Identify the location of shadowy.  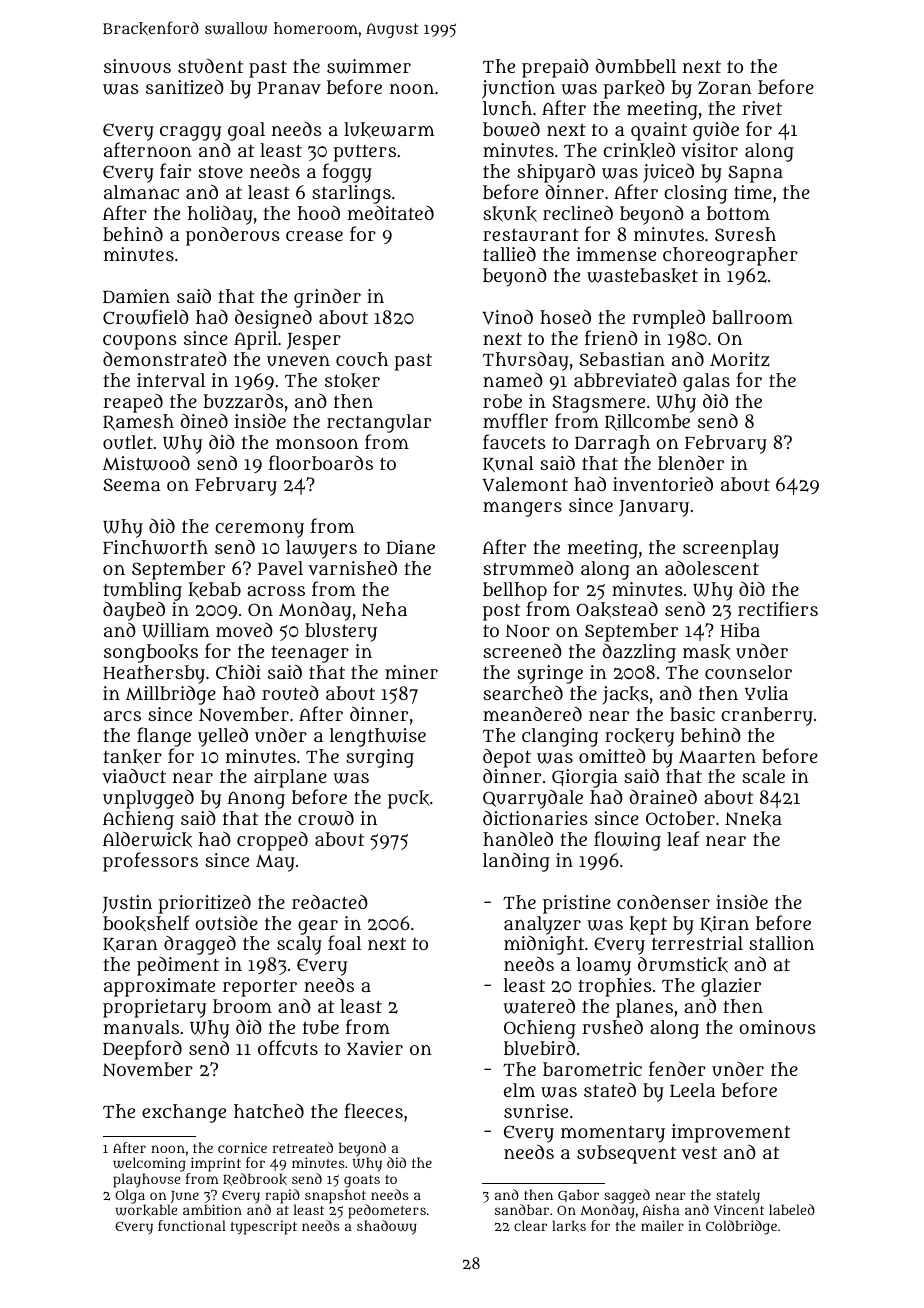
(387, 1227).
